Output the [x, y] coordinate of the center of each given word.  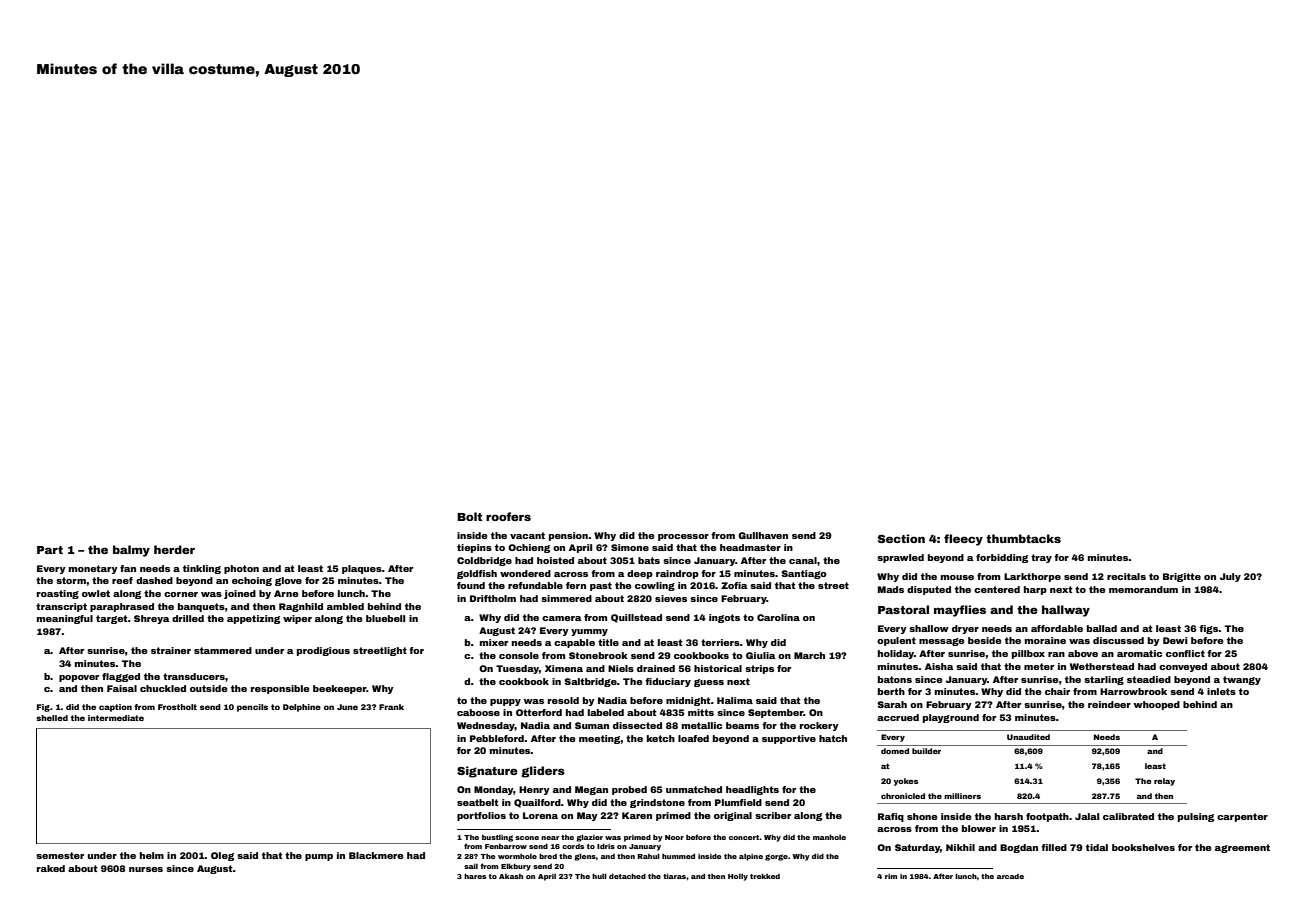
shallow [929, 628]
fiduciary [668, 682]
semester [60, 855]
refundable [535, 585]
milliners [962, 796]
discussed [1118, 640]
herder [174, 549]
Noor [674, 837]
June [347, 707]
